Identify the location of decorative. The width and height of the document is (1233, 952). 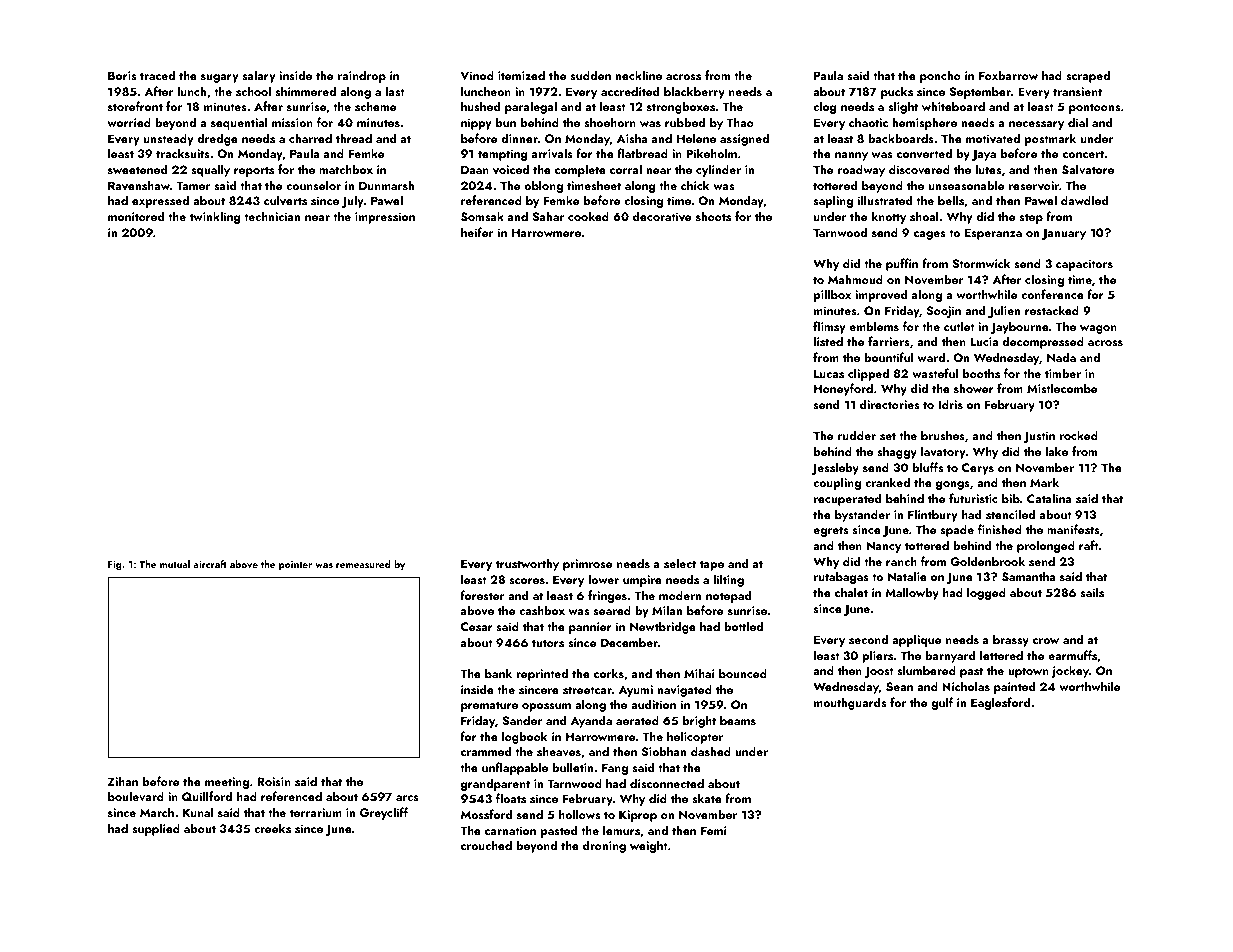
(662, 216).
